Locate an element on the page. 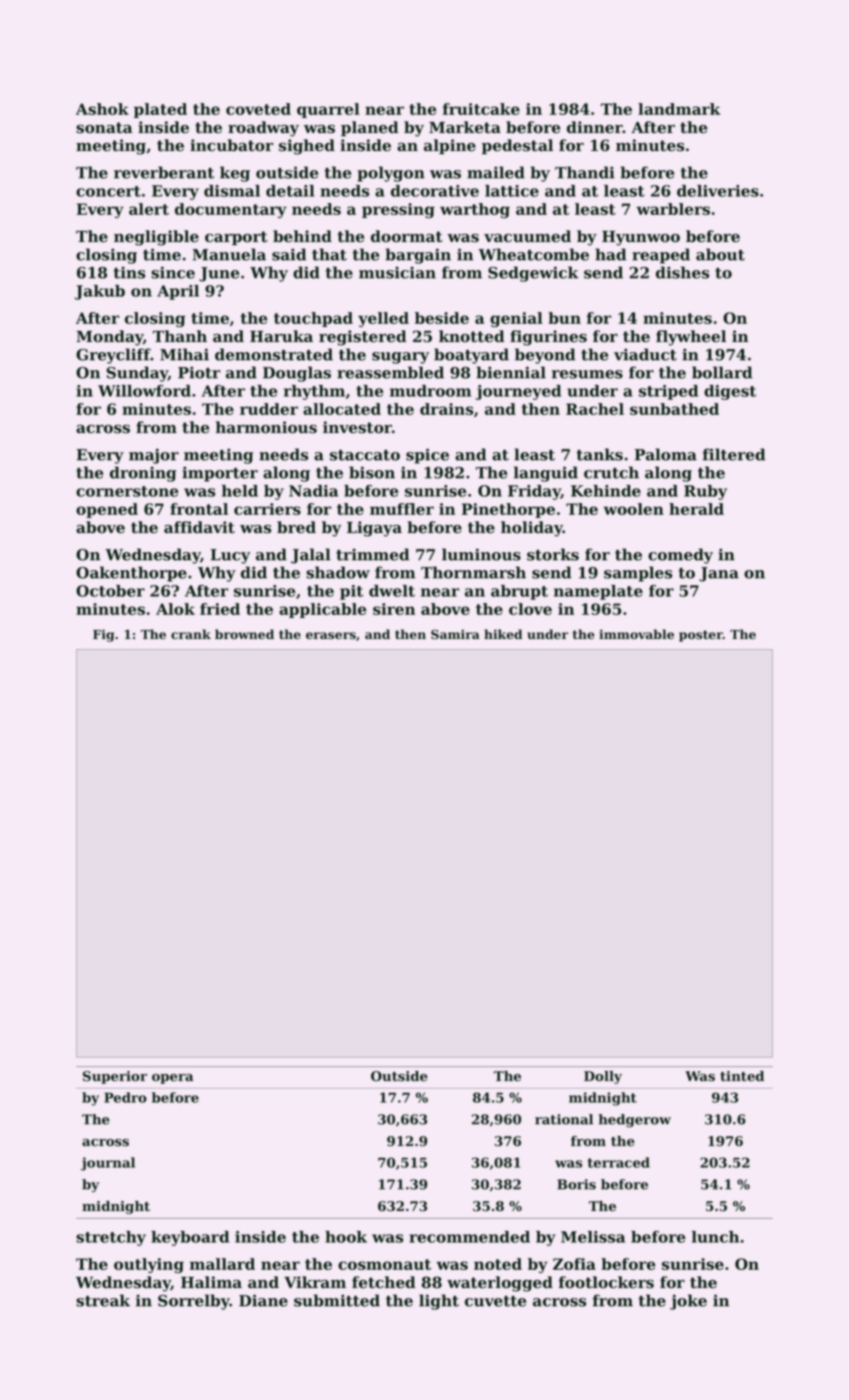  coveted is located at coordinates (258, 109).
